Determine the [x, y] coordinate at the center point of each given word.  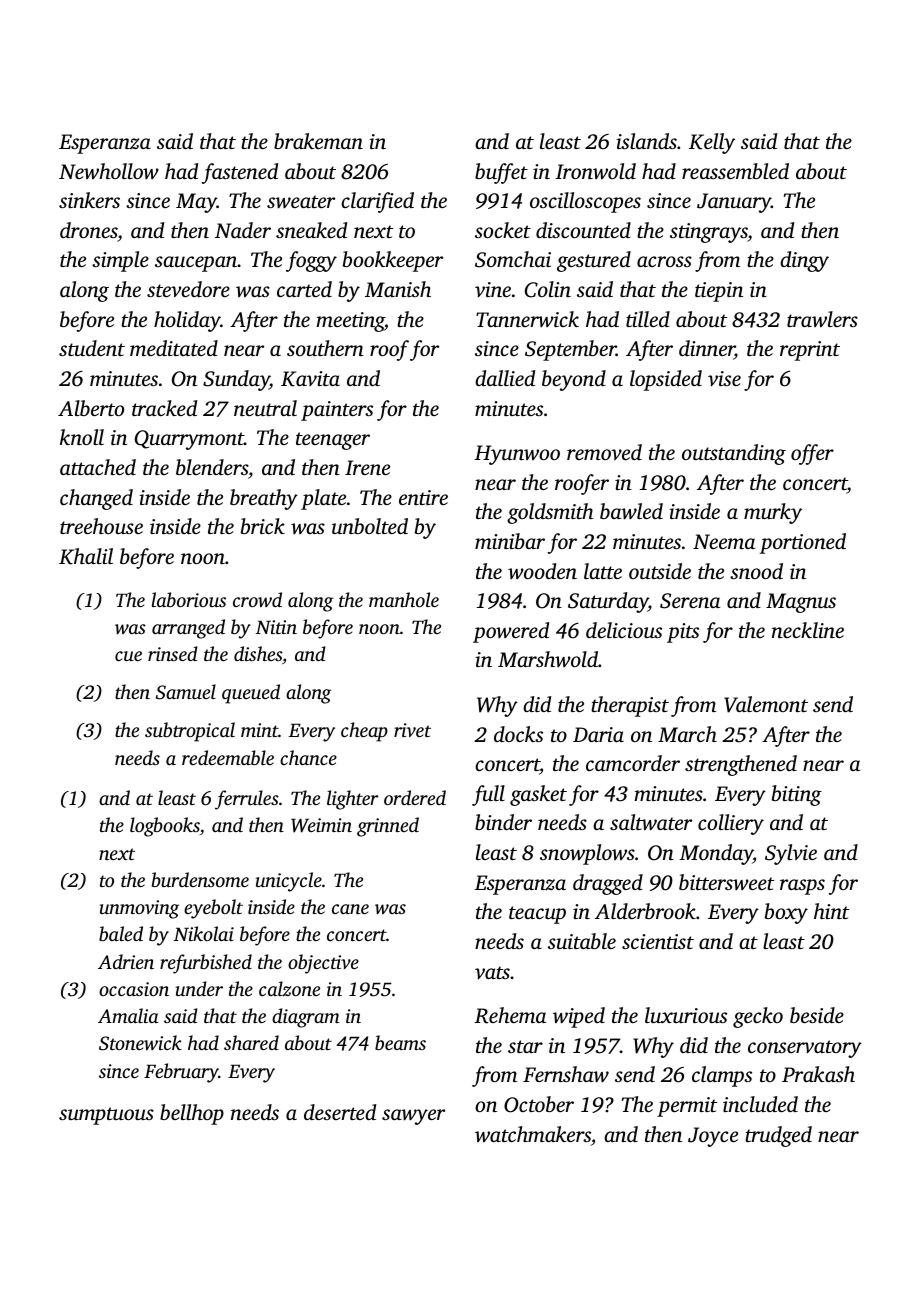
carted [304, 289]
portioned [803, 543]
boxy [786, 913]
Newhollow [109, 171]
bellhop [192, 1114]
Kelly [712, 143]
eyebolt [213, 909]
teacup [537, 915]
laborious [189, 599]
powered [511, 632]
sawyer [413, 1117]
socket [503, 230]
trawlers [822, 319]
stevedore [188, 289]
